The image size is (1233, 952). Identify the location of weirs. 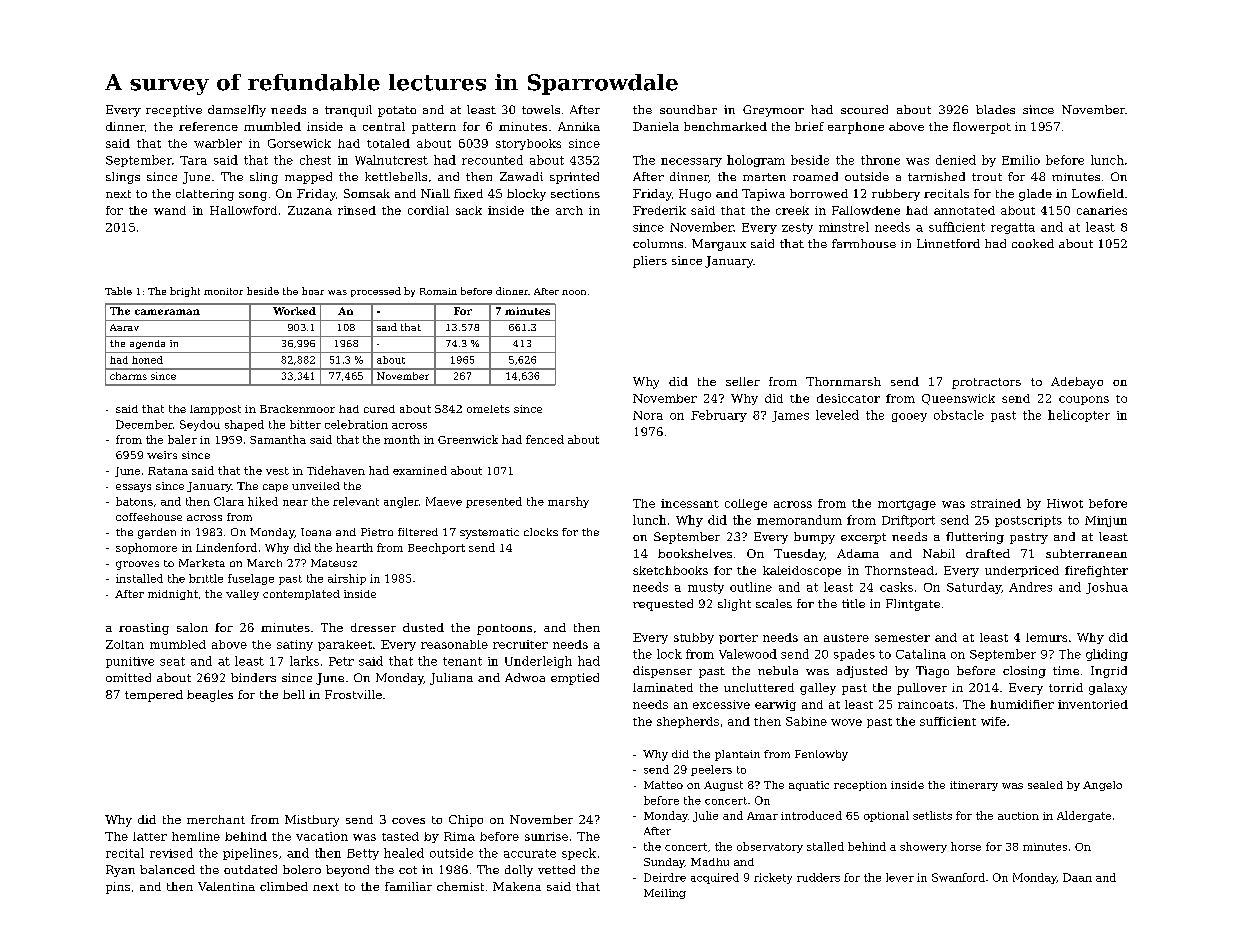
(162, 455).
